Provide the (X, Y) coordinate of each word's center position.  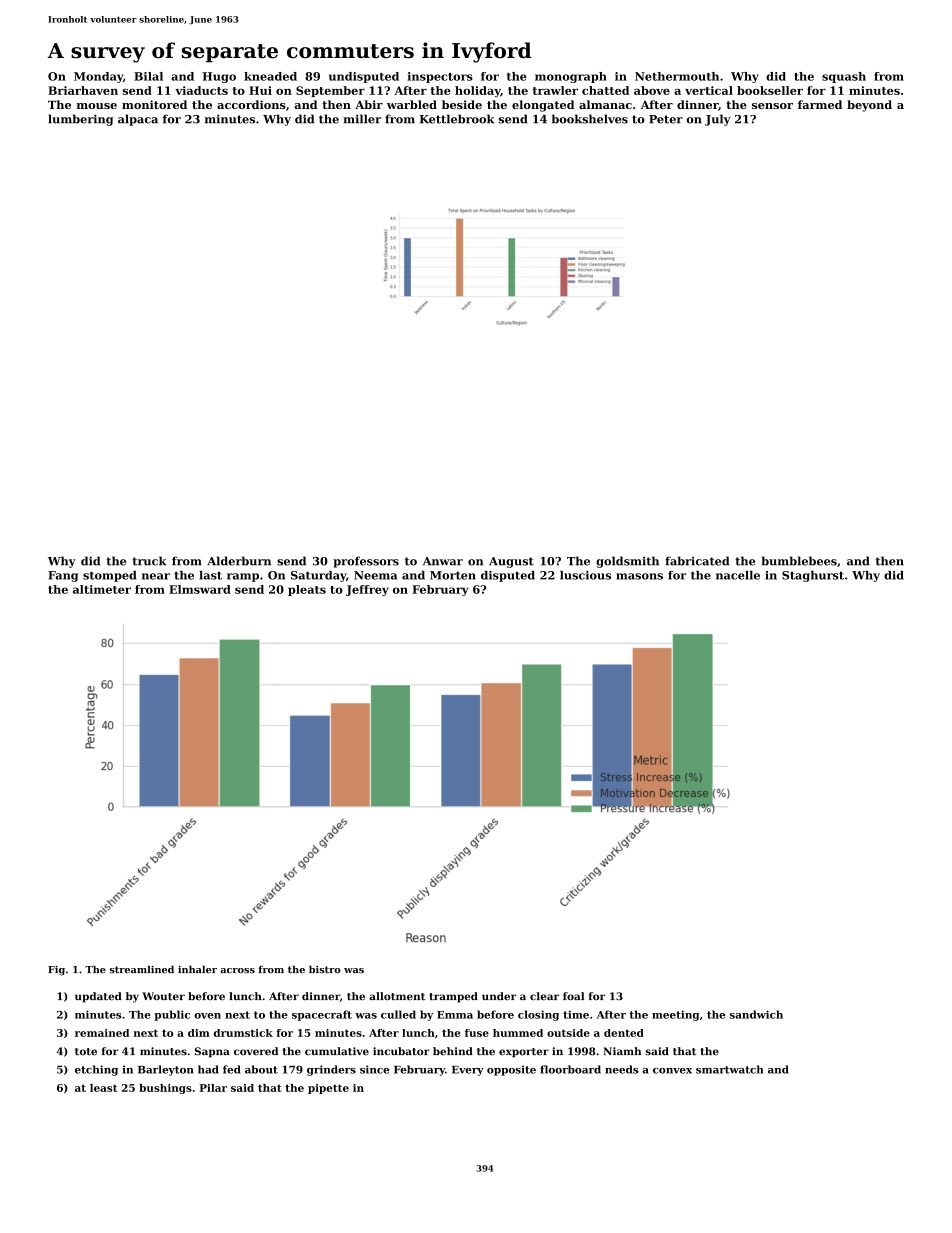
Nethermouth (677, 76)
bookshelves (590, 119)
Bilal (148, 76)
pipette (328, 1089)
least (103, 1088)
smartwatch (729, 1069)
